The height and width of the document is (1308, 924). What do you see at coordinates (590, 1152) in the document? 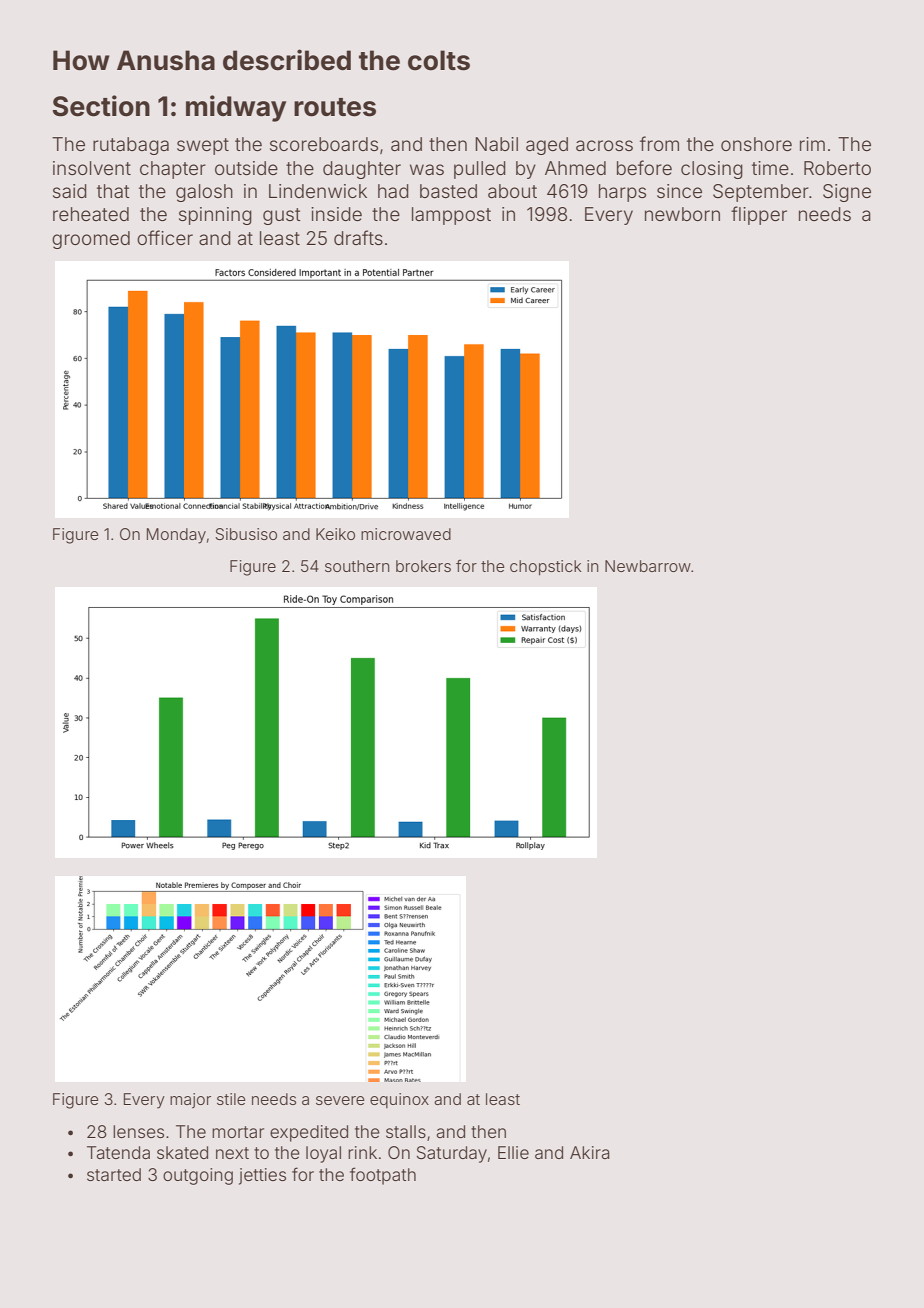
I see `Akira` at bounding box center [590, 1152].
